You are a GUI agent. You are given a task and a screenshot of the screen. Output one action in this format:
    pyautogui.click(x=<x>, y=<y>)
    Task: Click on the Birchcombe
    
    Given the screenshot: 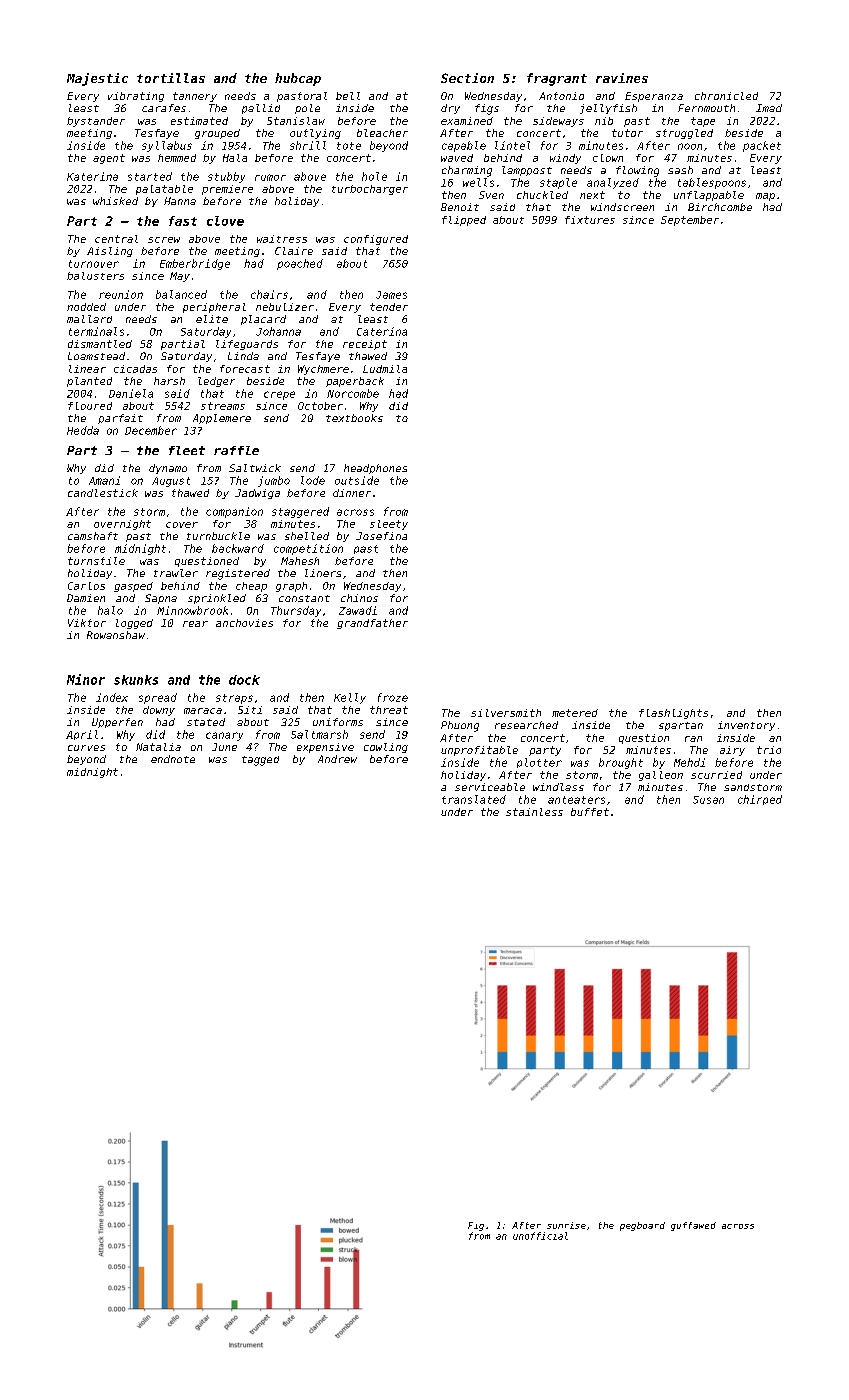 What is the action you would take?
    pyautogui.click(x=720, y=207)
